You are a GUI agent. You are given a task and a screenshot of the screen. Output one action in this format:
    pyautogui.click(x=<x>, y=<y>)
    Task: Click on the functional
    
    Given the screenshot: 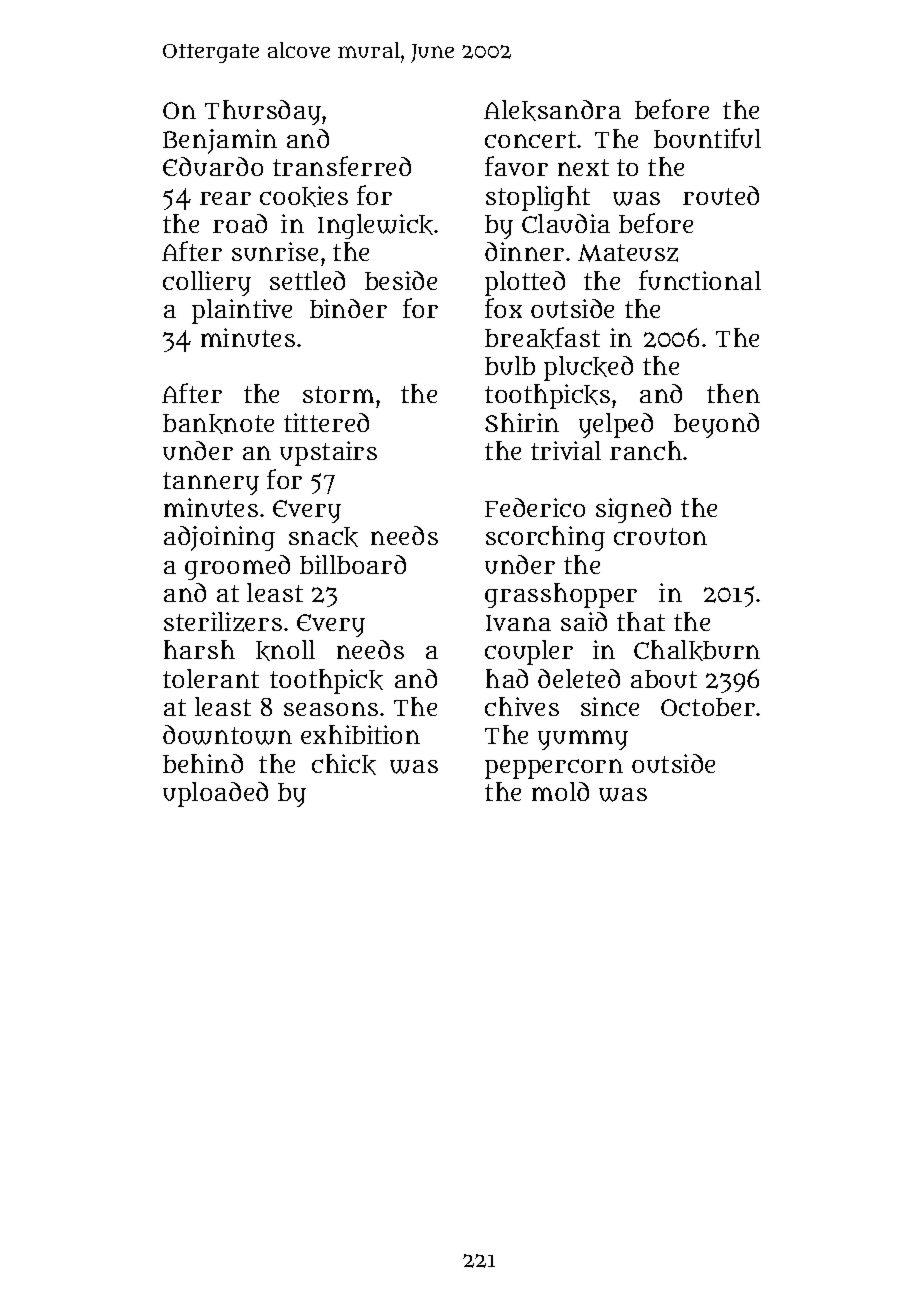 What is the action you would take?
    pyautogui.click(x=700, y=280)
